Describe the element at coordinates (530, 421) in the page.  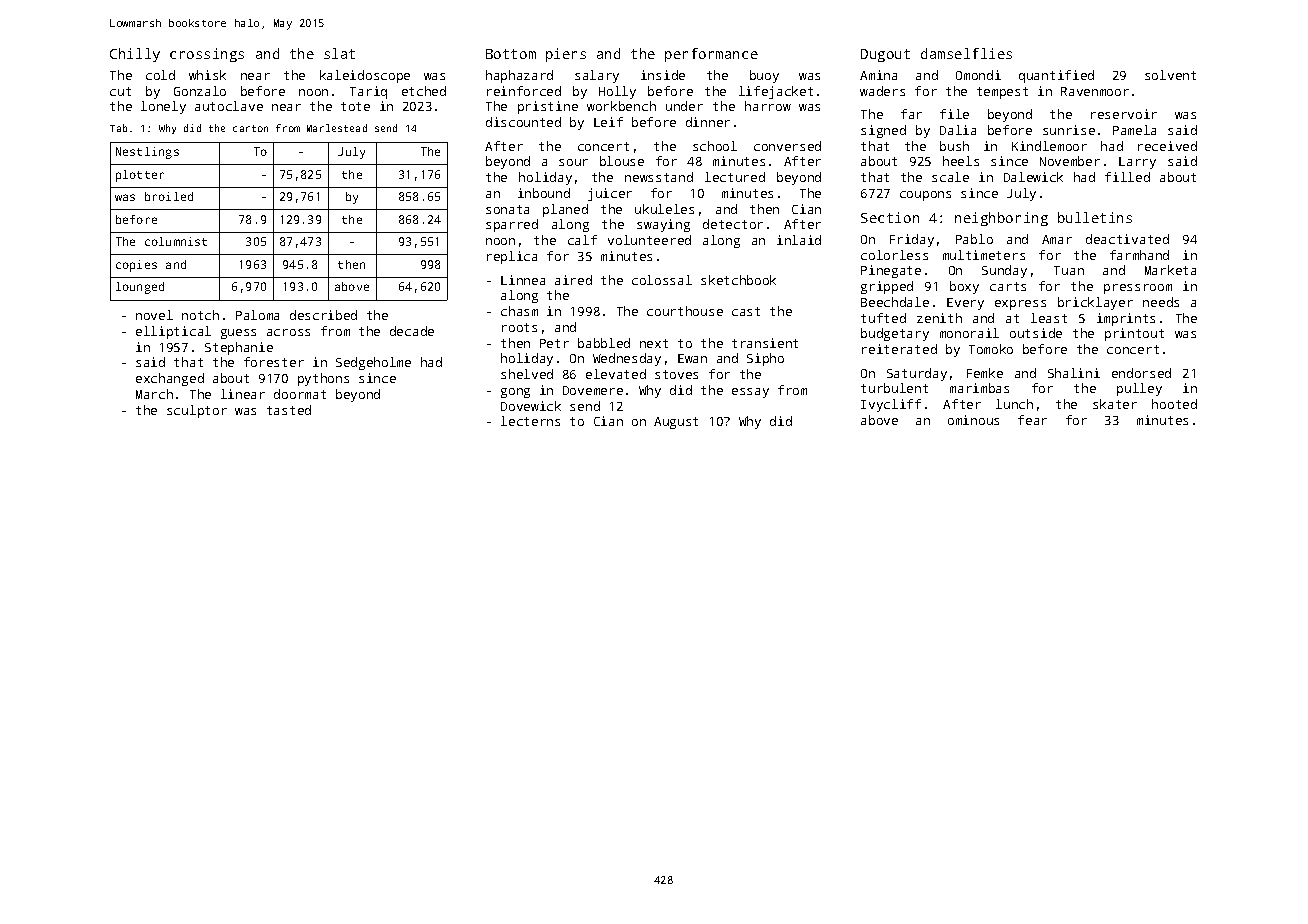
I see `lecterns` at that location.
